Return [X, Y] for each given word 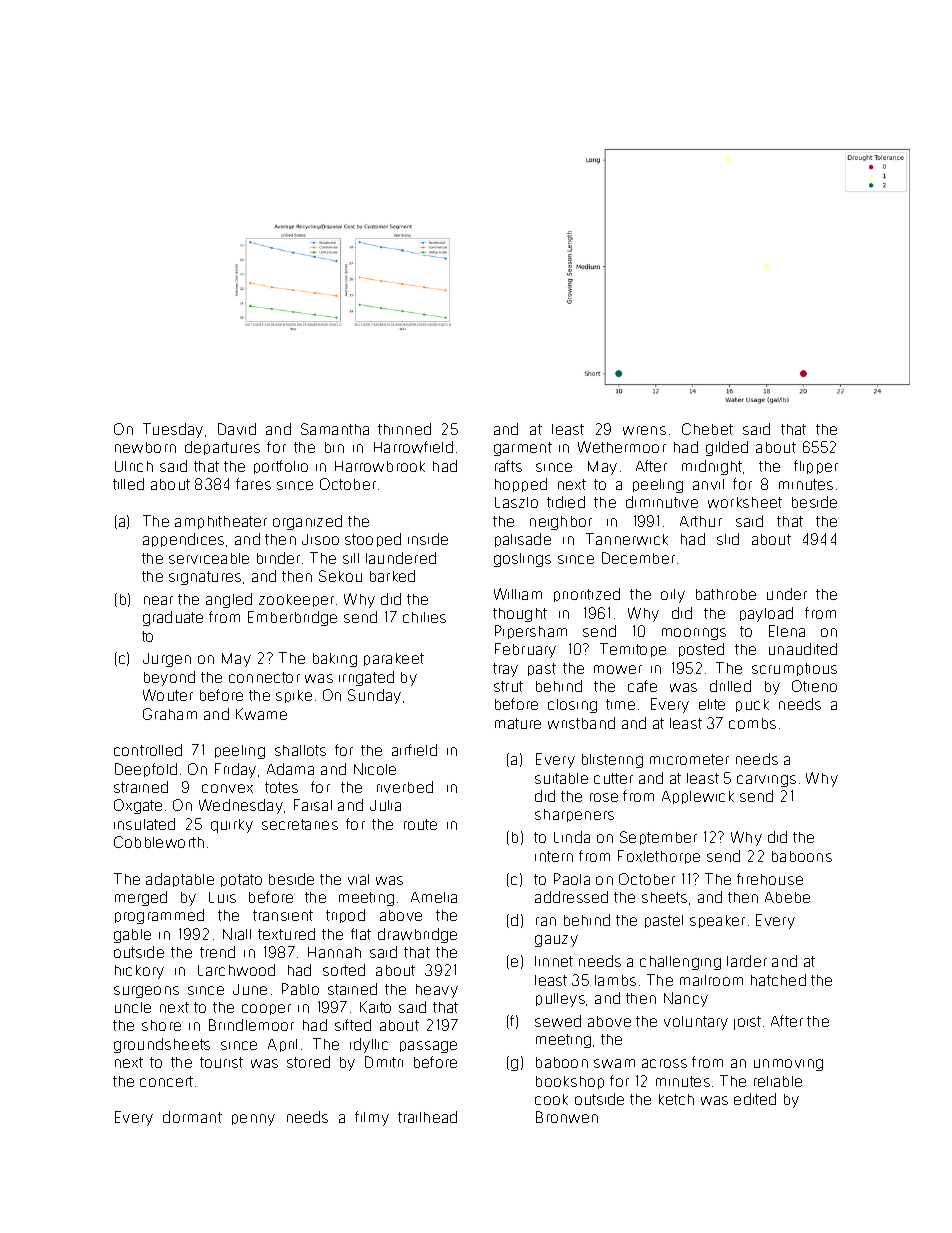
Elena [787, 631]
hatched [778, 980]
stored [308, 1062]
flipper [816, 467]
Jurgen [167, 660]
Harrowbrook [380, 466]
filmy [372, 1118]
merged [141, 898]
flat [361, 934]
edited [755, 1099]
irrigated [366, 678]
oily [673, 596]
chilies [424, 617]
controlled [148, 750]
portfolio [281, 467]
